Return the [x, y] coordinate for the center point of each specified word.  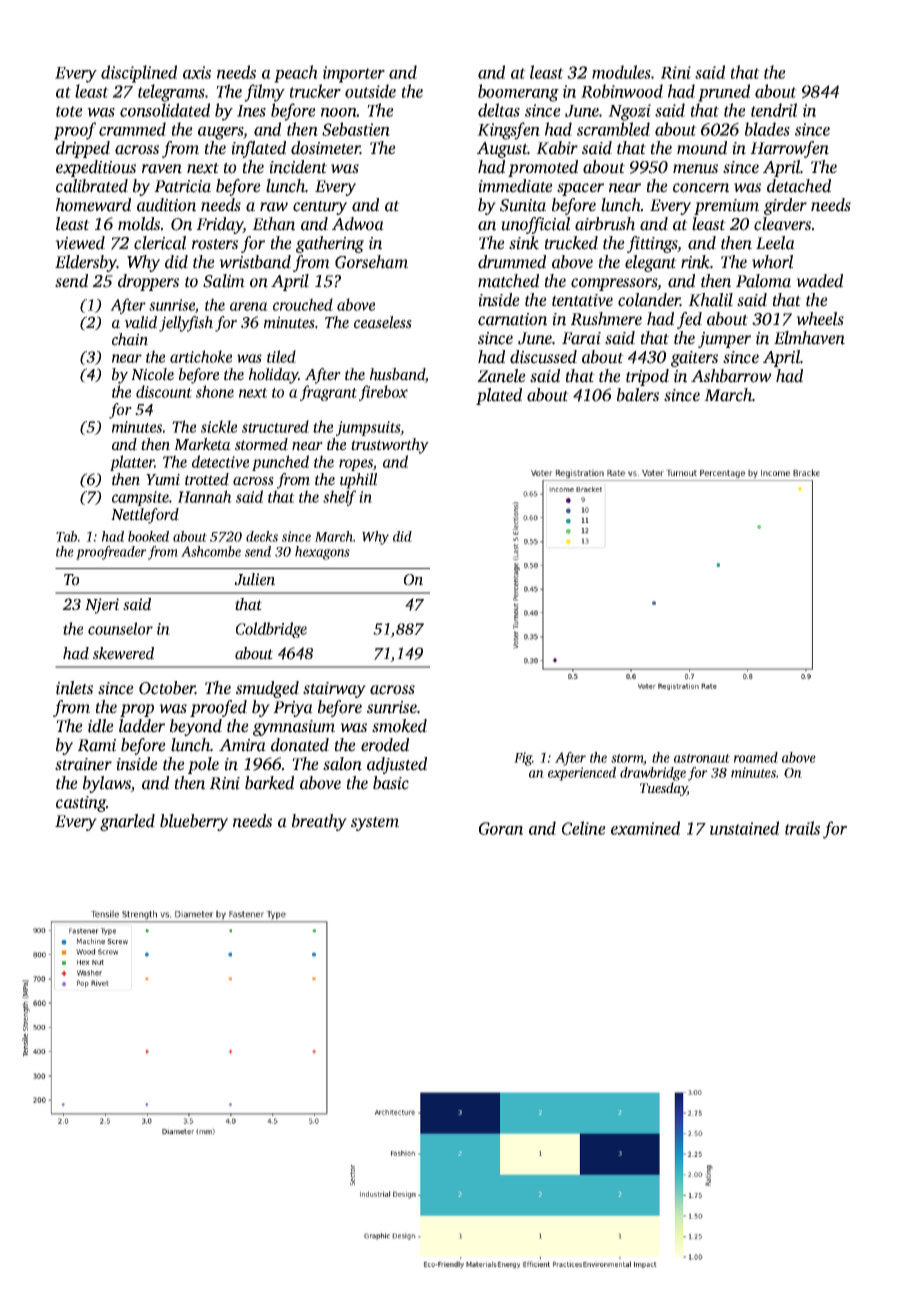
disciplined [139, 74]
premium [726, 207]
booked [148, 536]
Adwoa [358, 224]
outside [370, 91]
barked [269, 783]
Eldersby [86, 263]
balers [638, 395]
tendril [774, 110]
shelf [339, 498]
